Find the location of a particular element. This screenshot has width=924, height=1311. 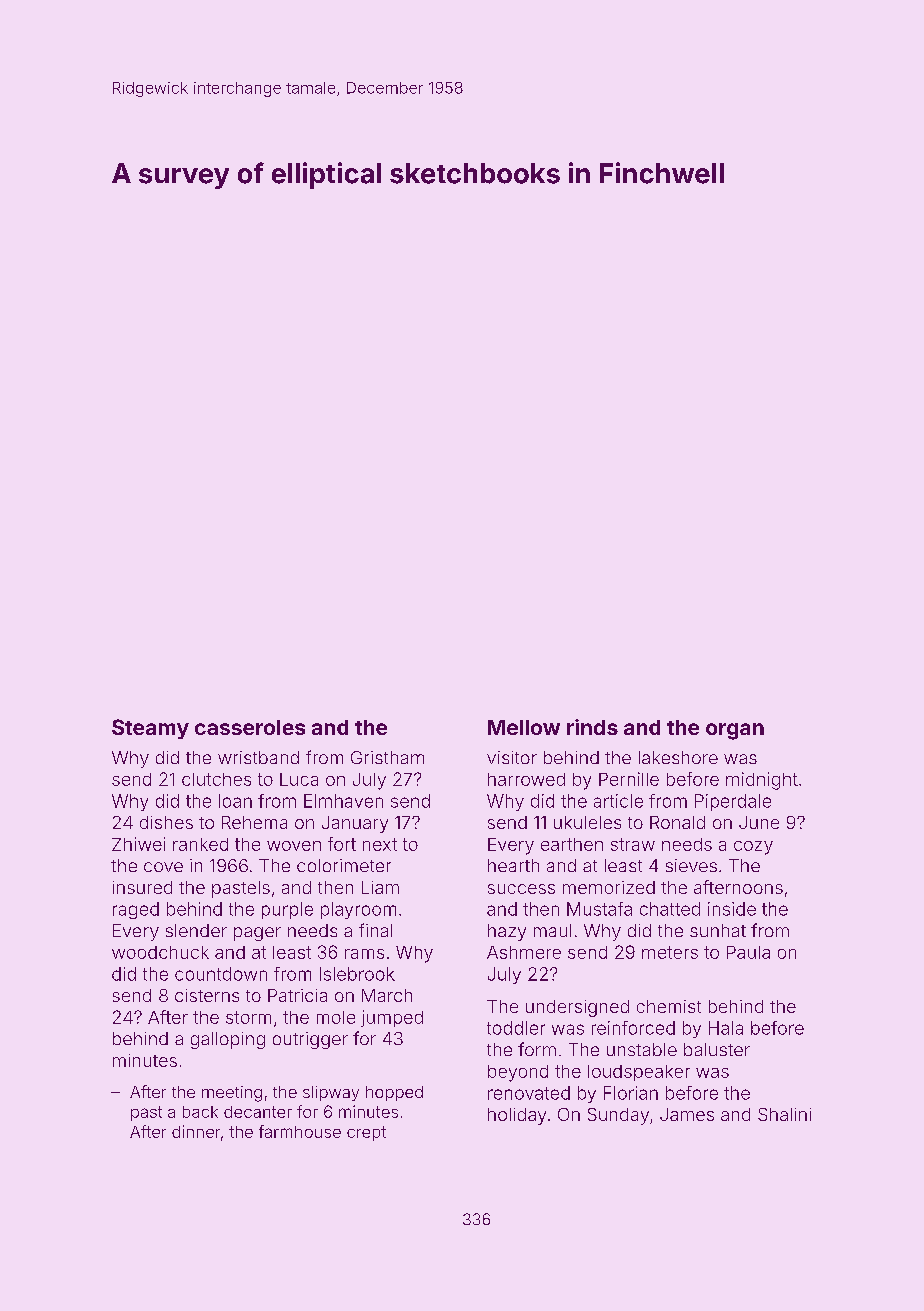

woodchuck is located at coordinates (160, 952).
